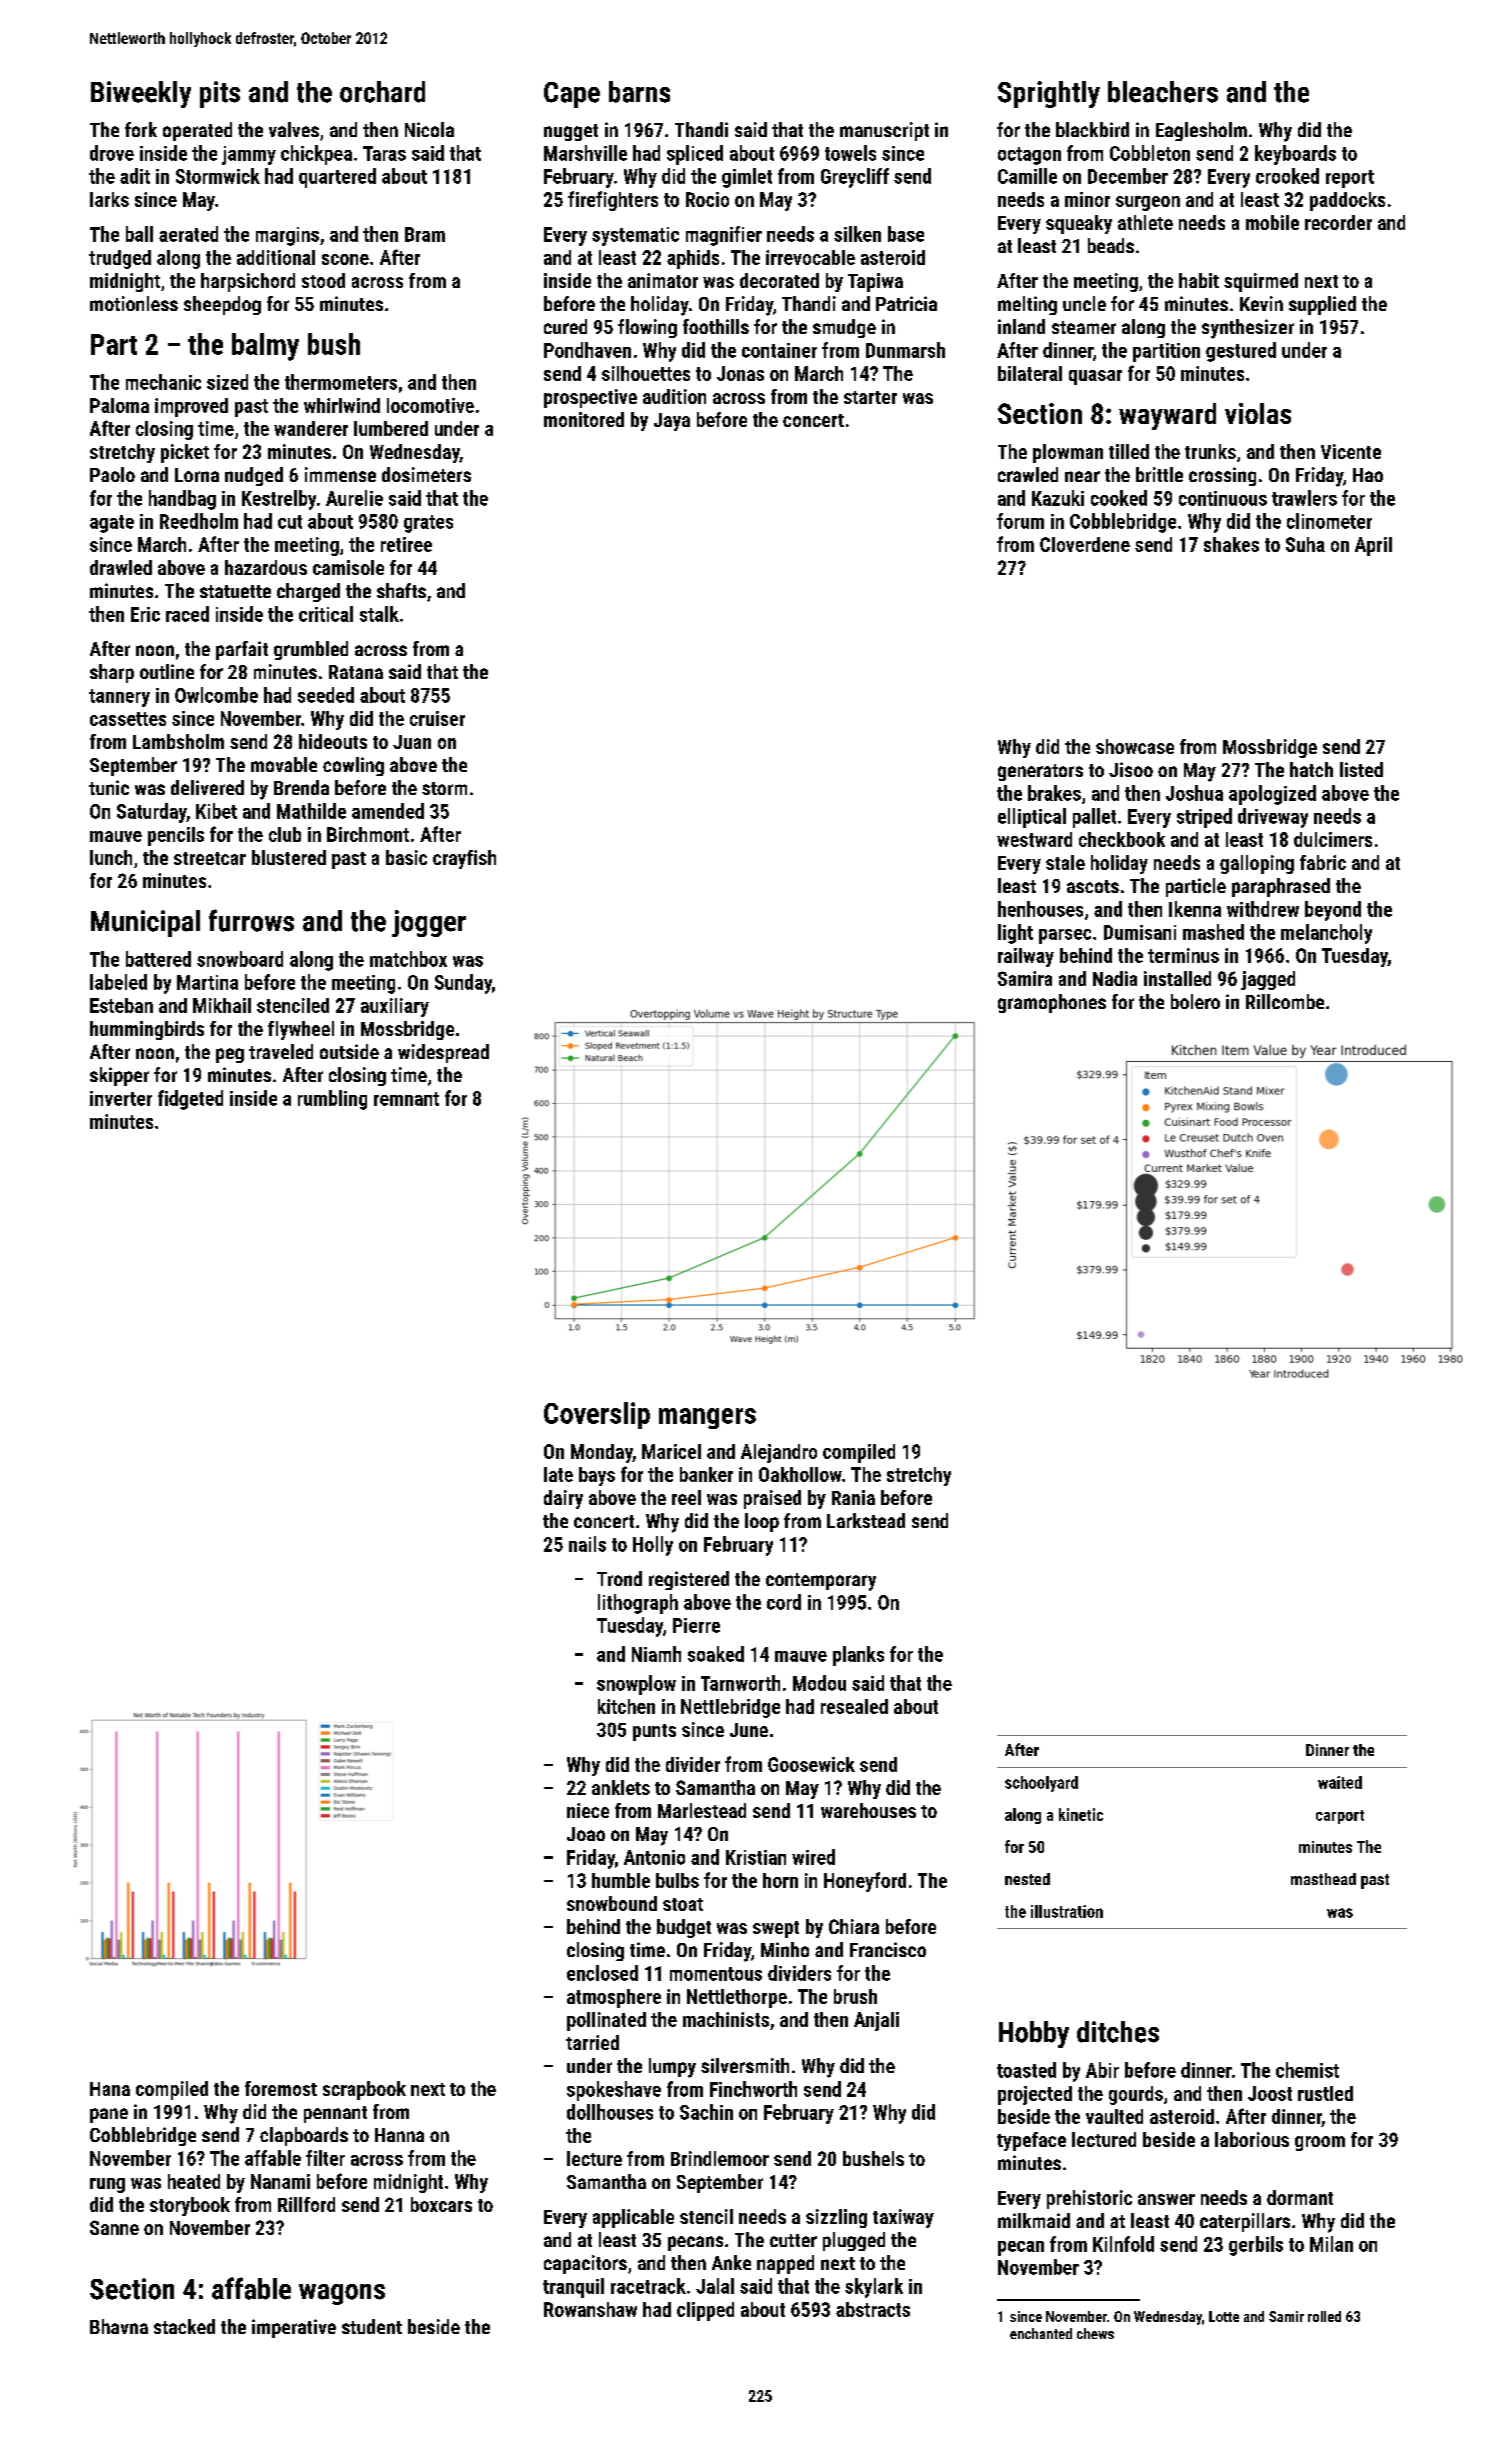 The width and height of the document is (1496, 2464). What do you see at coordinates (1201, 131) in the document?
I see `Eaglesholm` at bounding box center [1201, 131].
